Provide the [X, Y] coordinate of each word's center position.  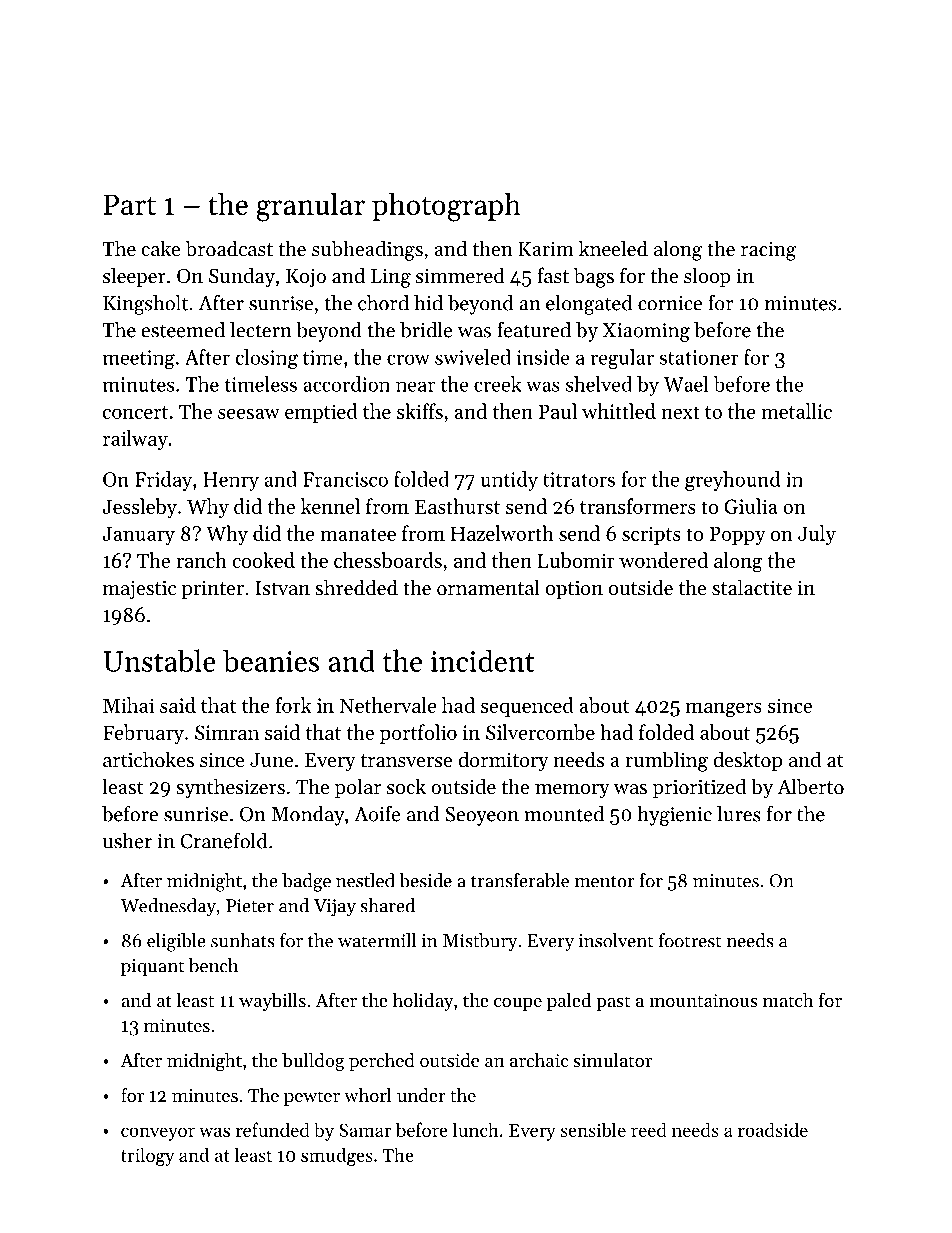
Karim [546, 249]
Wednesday [168, 907]
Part [129, 204]
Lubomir [576, 560]
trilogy [147, 1156]
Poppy [738, 535]
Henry [231, 481]
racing [768, 251]
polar [358, 788]
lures [739, 814]
